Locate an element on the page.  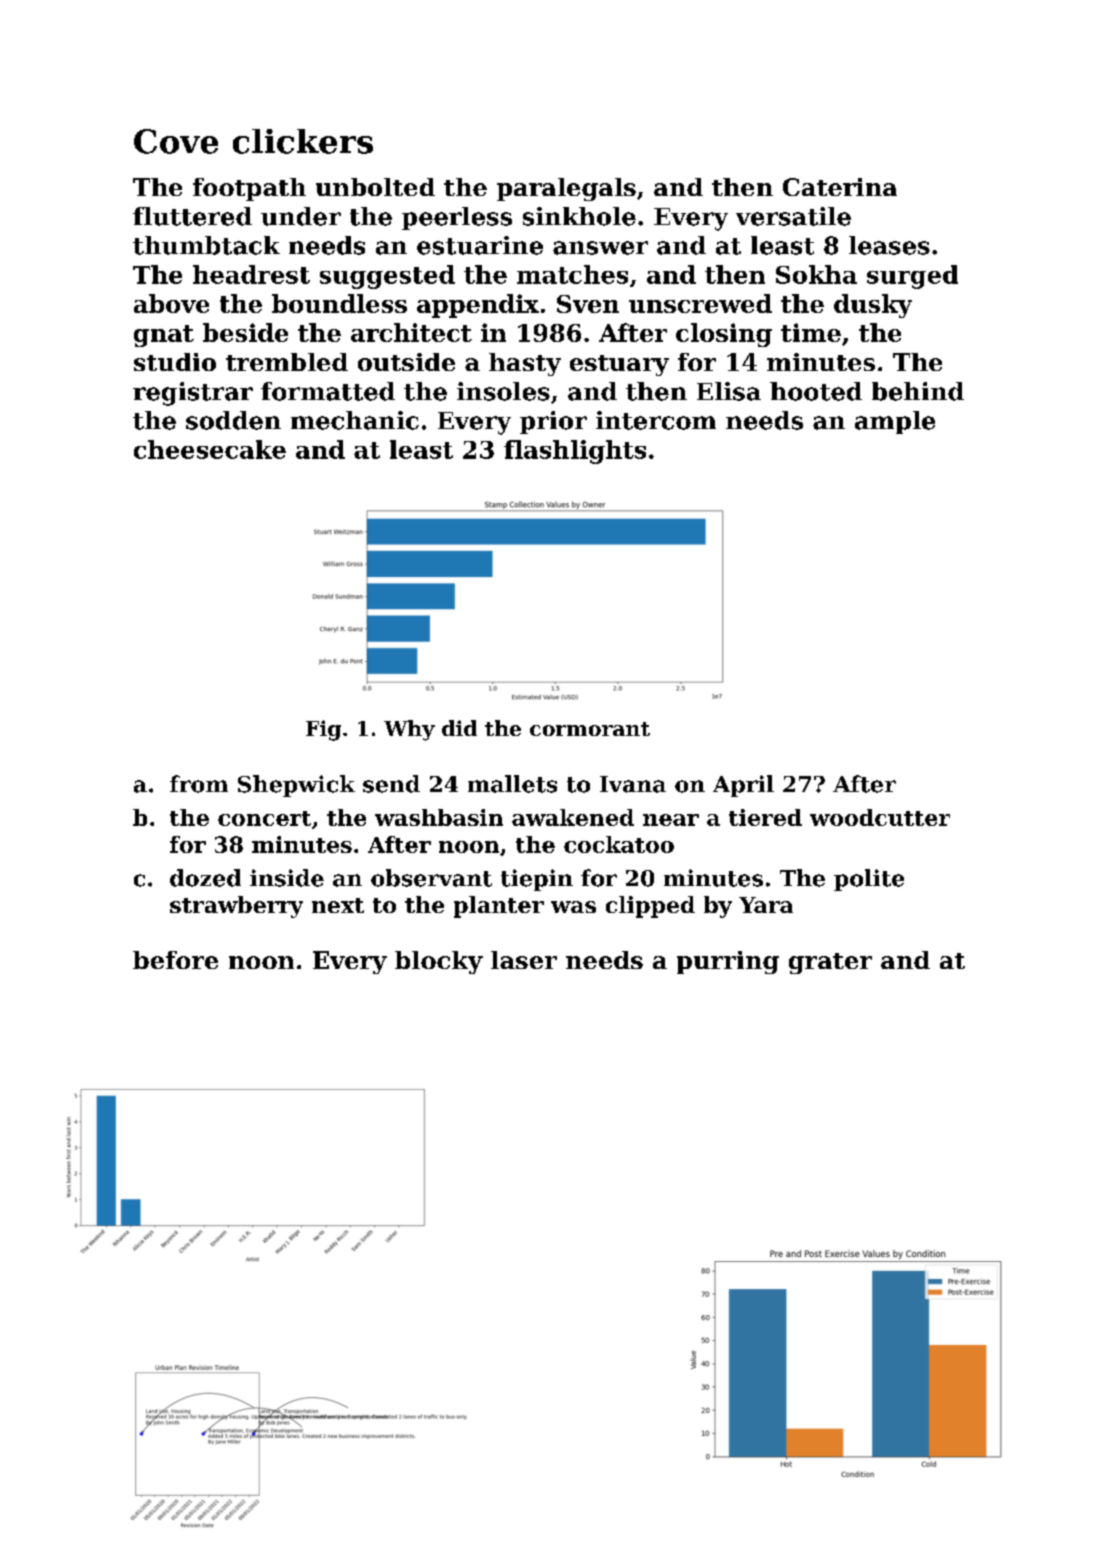
Caterina is located at coordinates (840, 187).
